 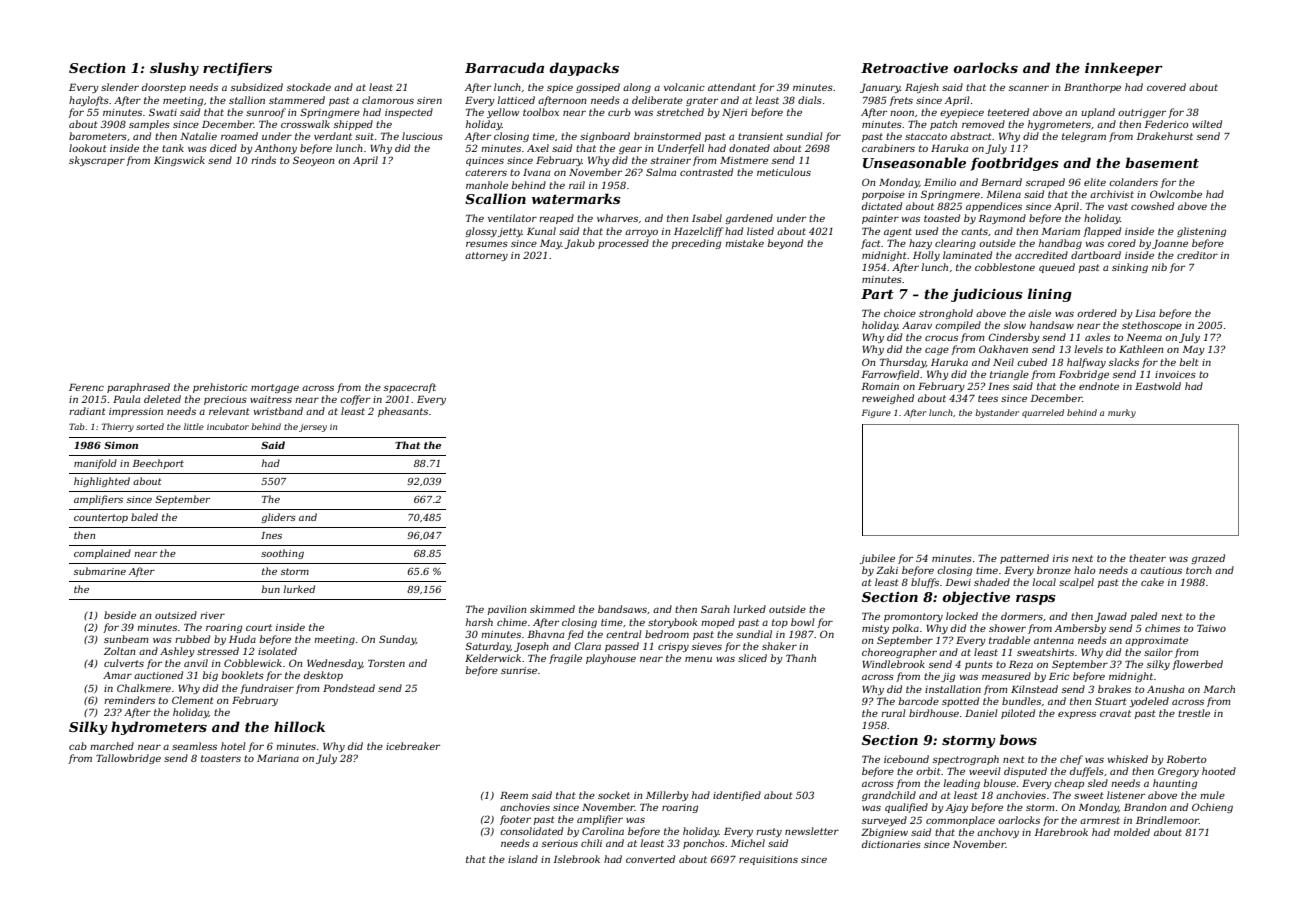 I want to click on attendant, so click(x=732, y=87).
